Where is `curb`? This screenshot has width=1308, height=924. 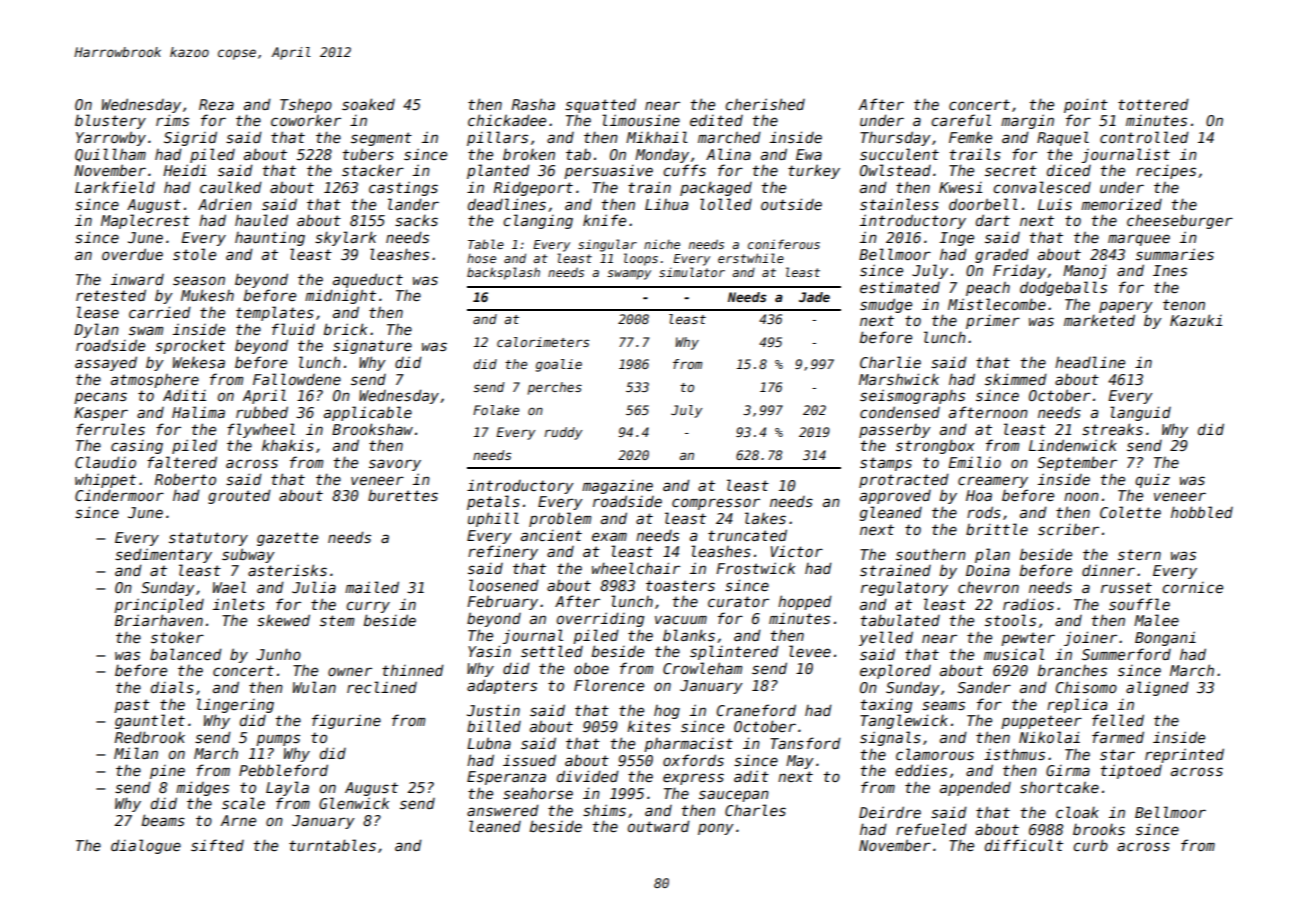 curb is located at coordinates (1090, 845).
